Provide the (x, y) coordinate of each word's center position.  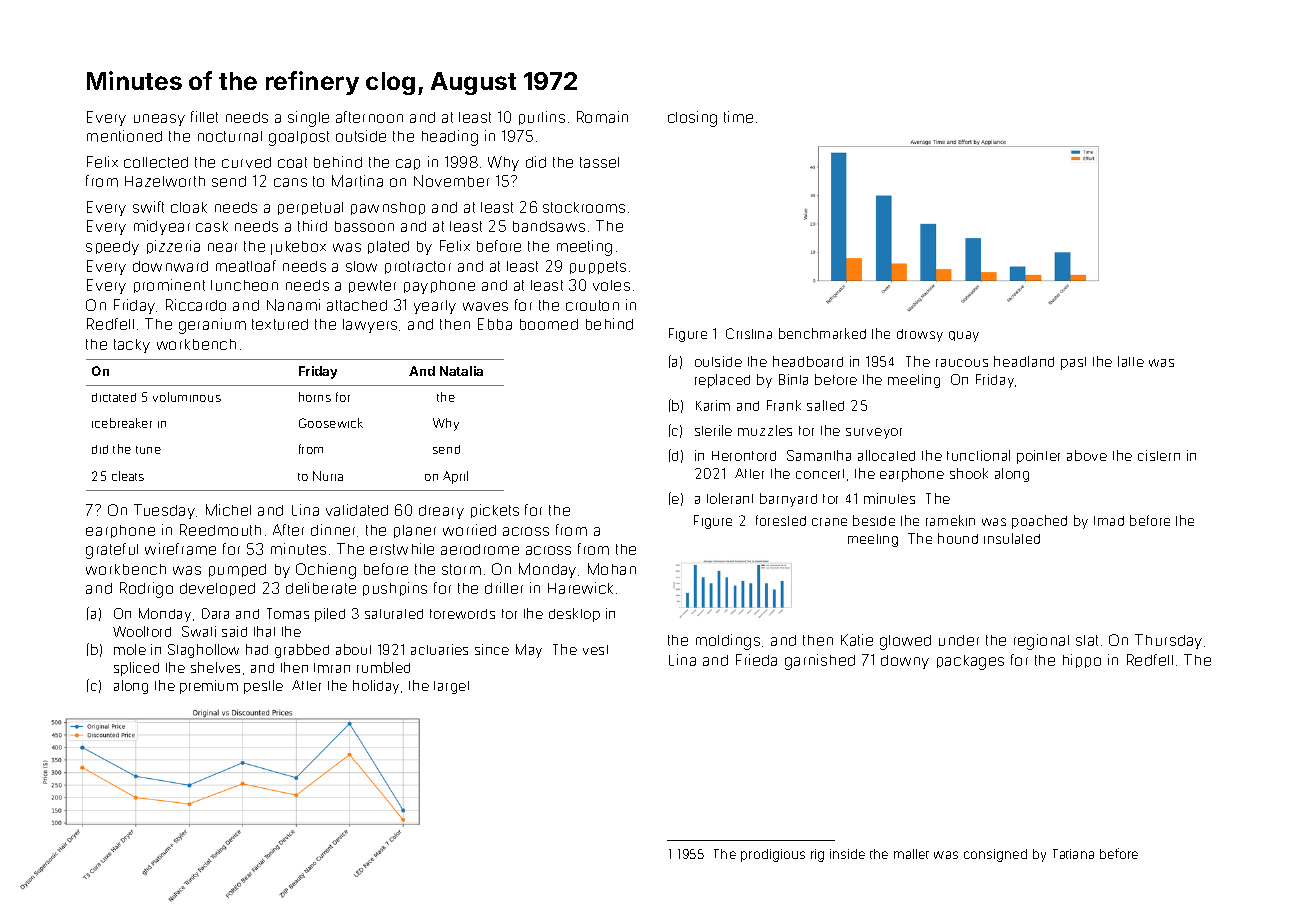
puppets (598, 267)
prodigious (773, 855)
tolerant (730, 498)
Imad (1109, 521)
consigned (995, 855)
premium (209, 687)
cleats (128, 476)
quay (964, 336)
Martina (357, 181)
